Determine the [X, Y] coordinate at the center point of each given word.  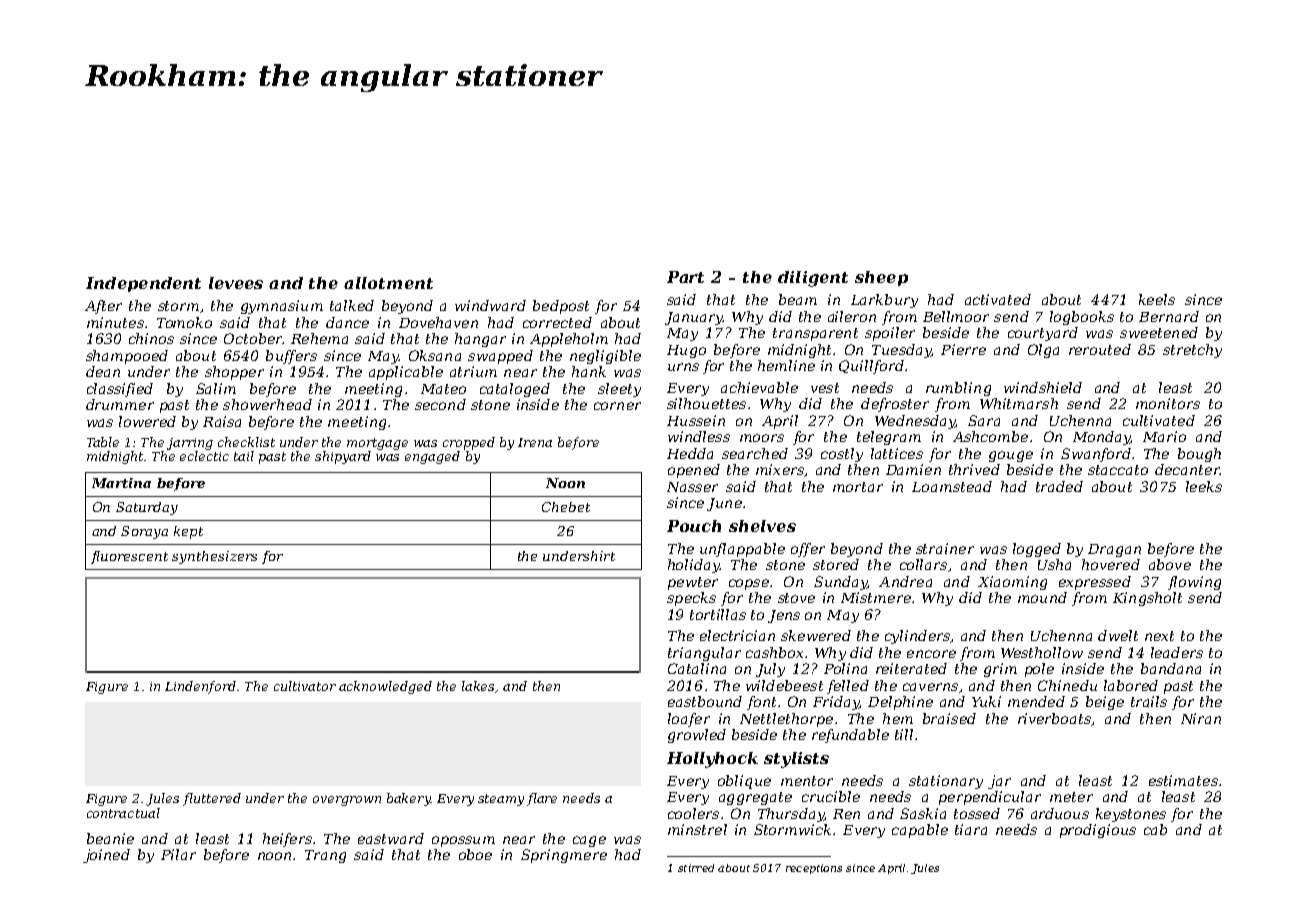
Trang [325, 856]
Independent [143, 284]
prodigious [1098, 831]
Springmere [564, 856]
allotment [388, 283]
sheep [881, 278]
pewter [693, 583]
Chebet [566, 507]
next [1159, 636]
